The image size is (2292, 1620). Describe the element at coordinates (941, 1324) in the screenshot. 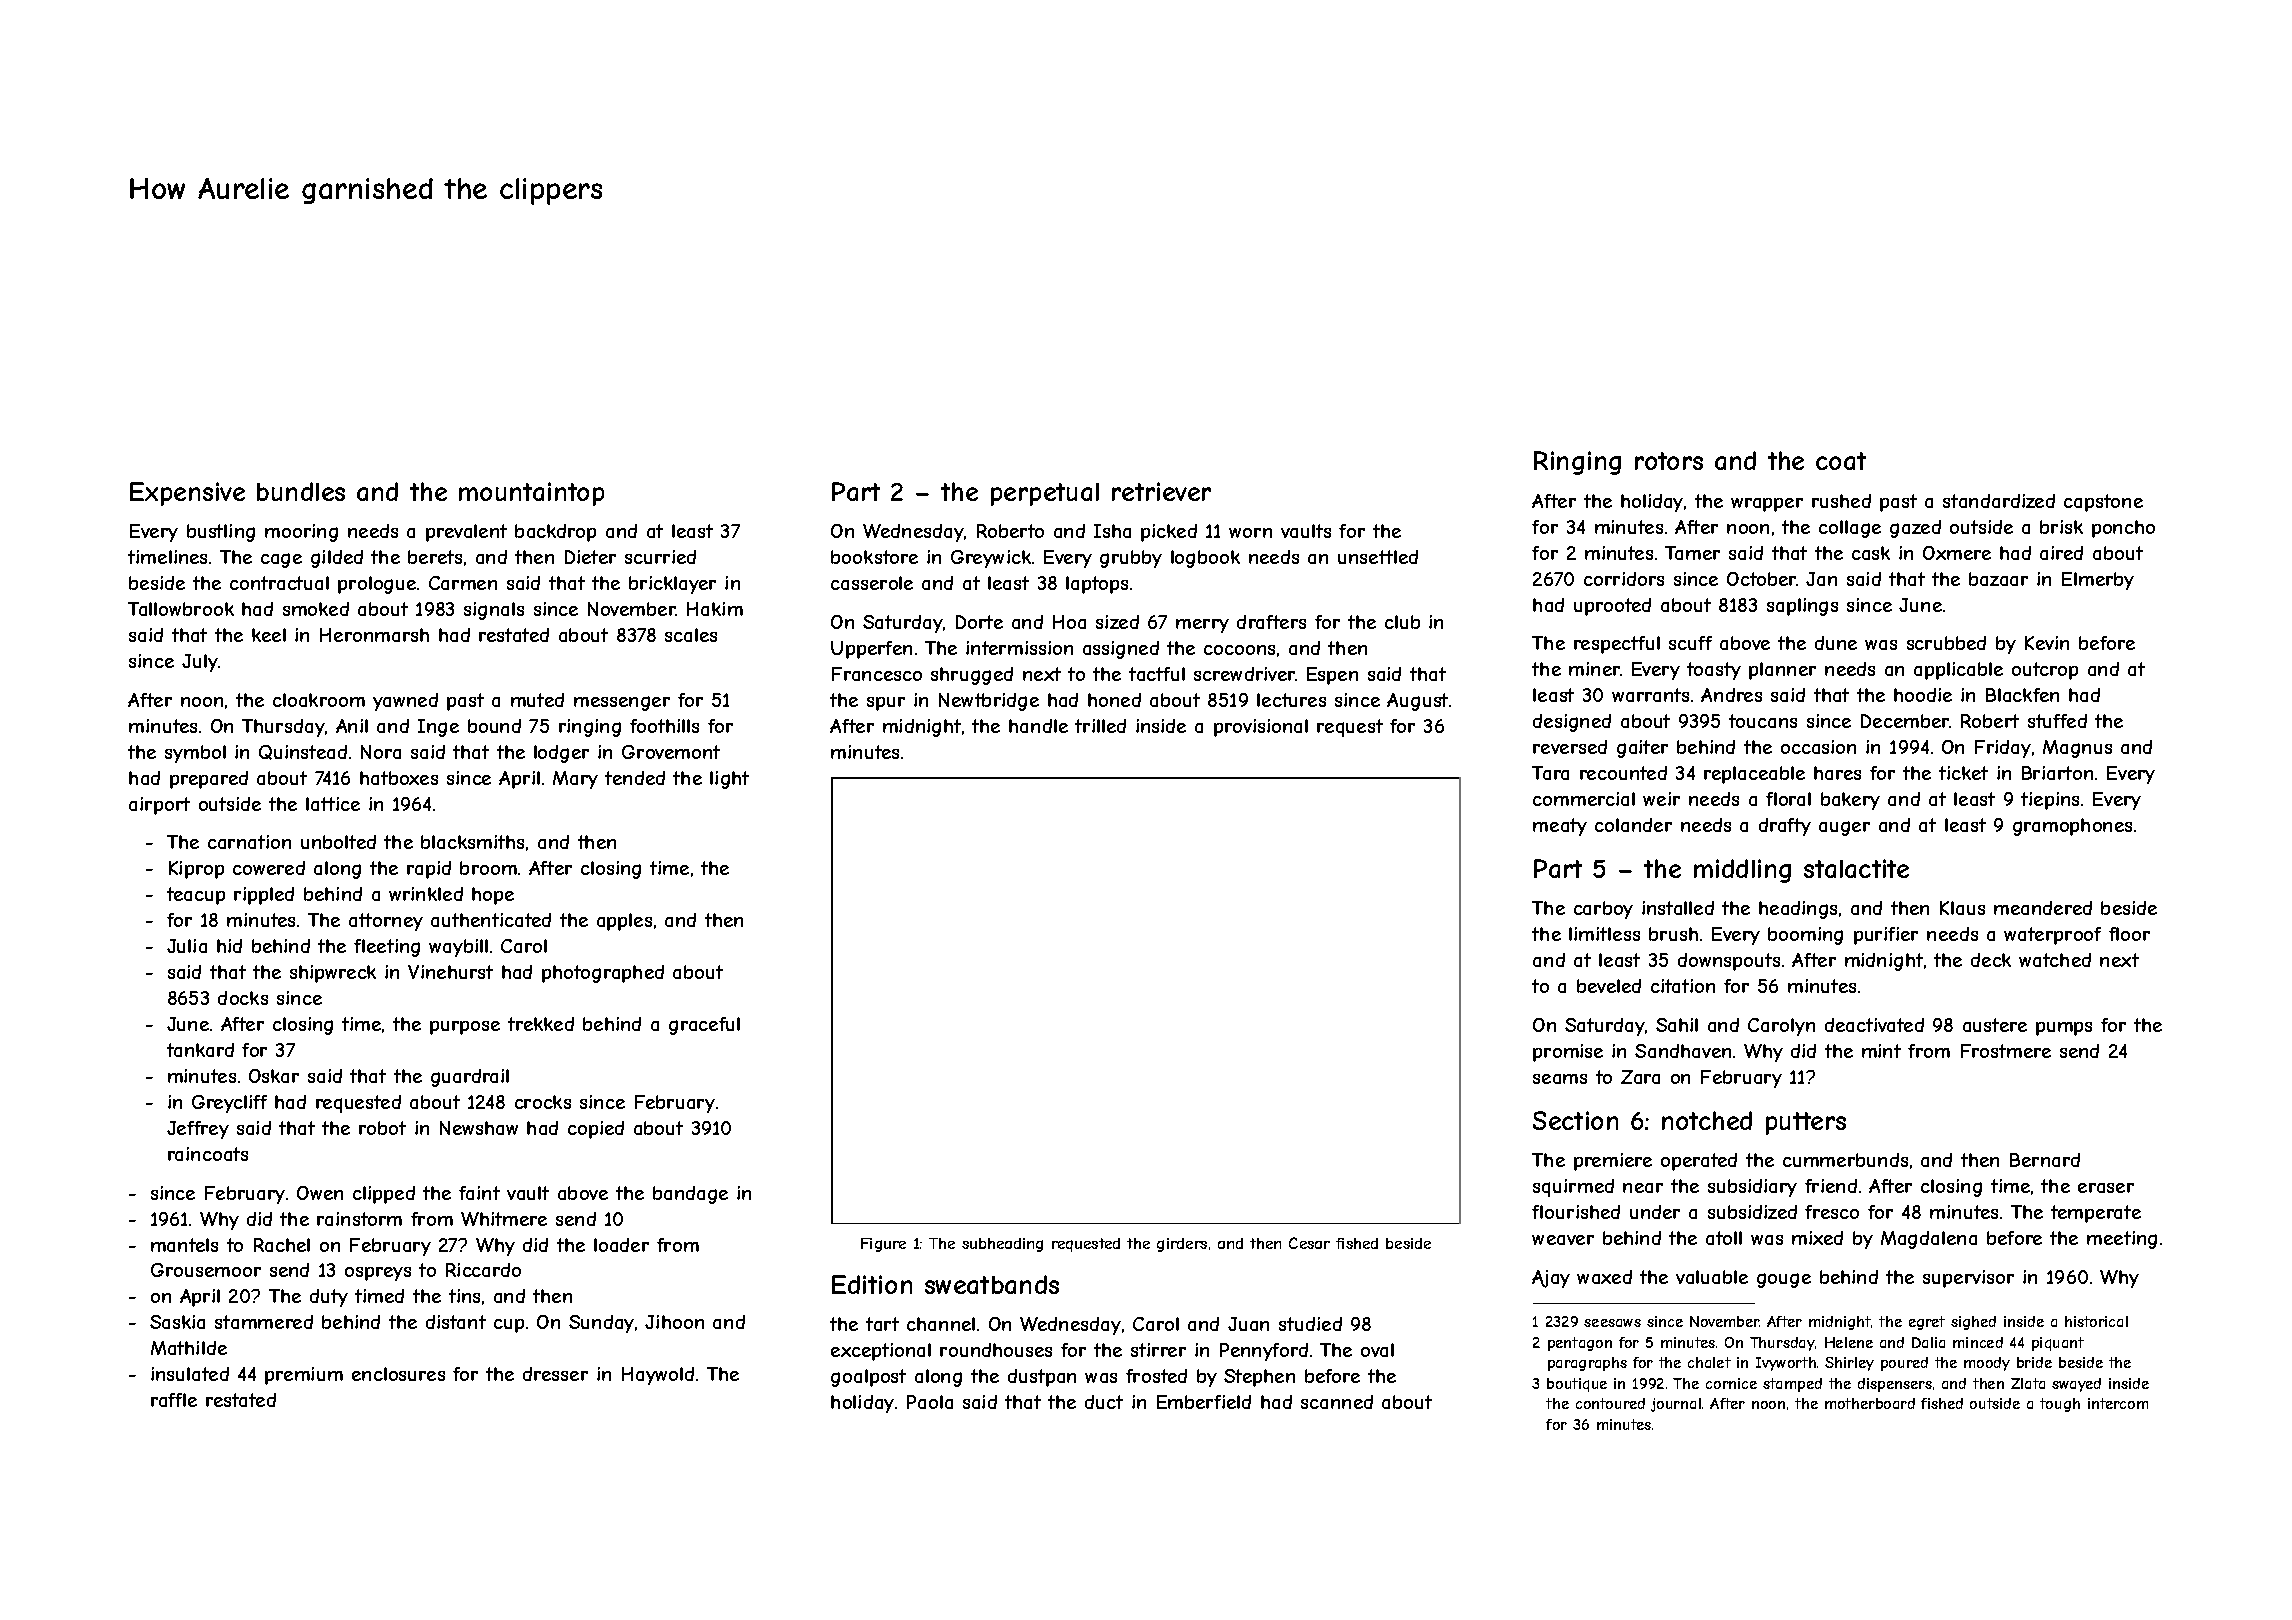

I see `channel` at that location.
